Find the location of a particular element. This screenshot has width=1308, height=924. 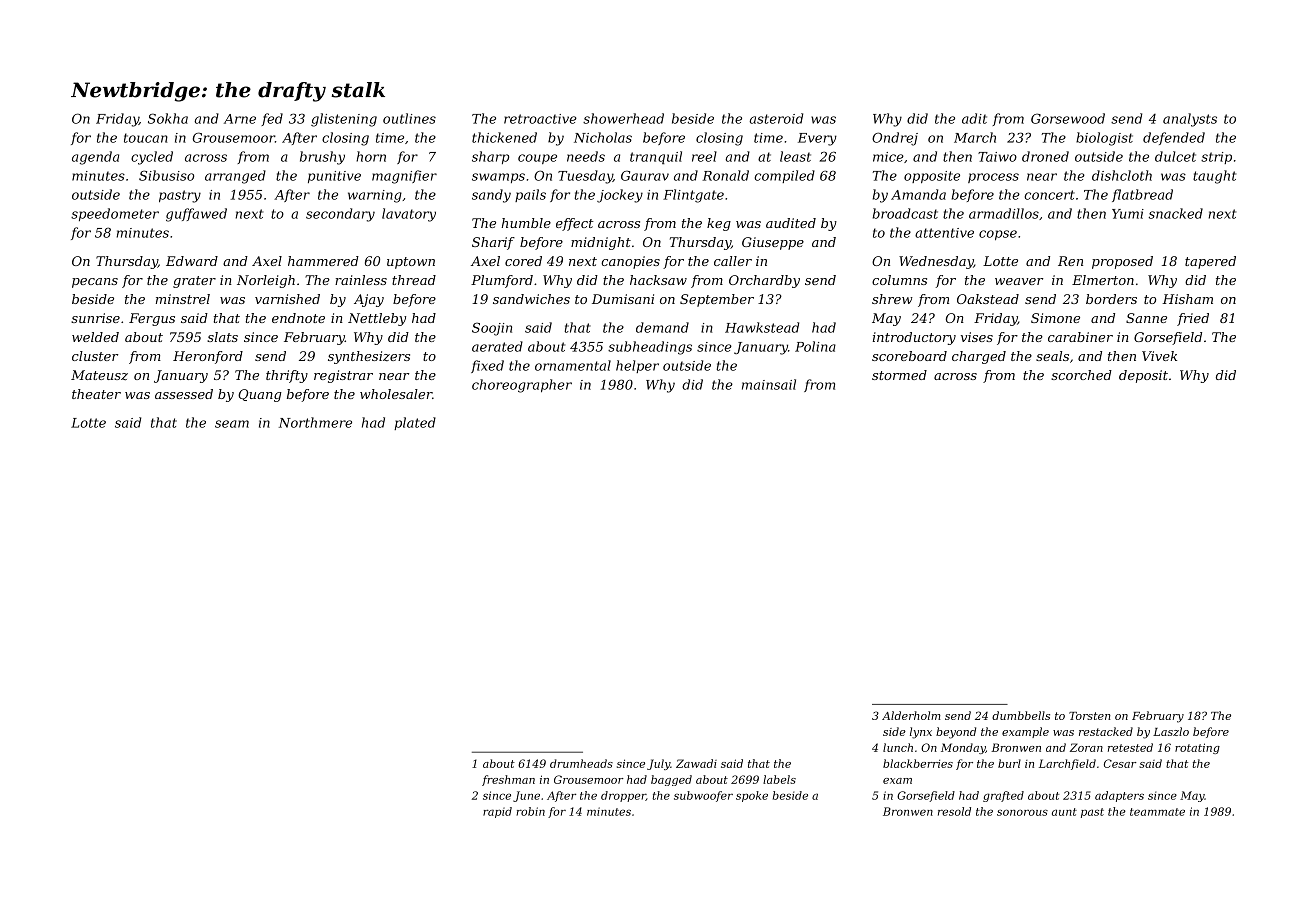

analysts is located at coordinates (1190, 120).
